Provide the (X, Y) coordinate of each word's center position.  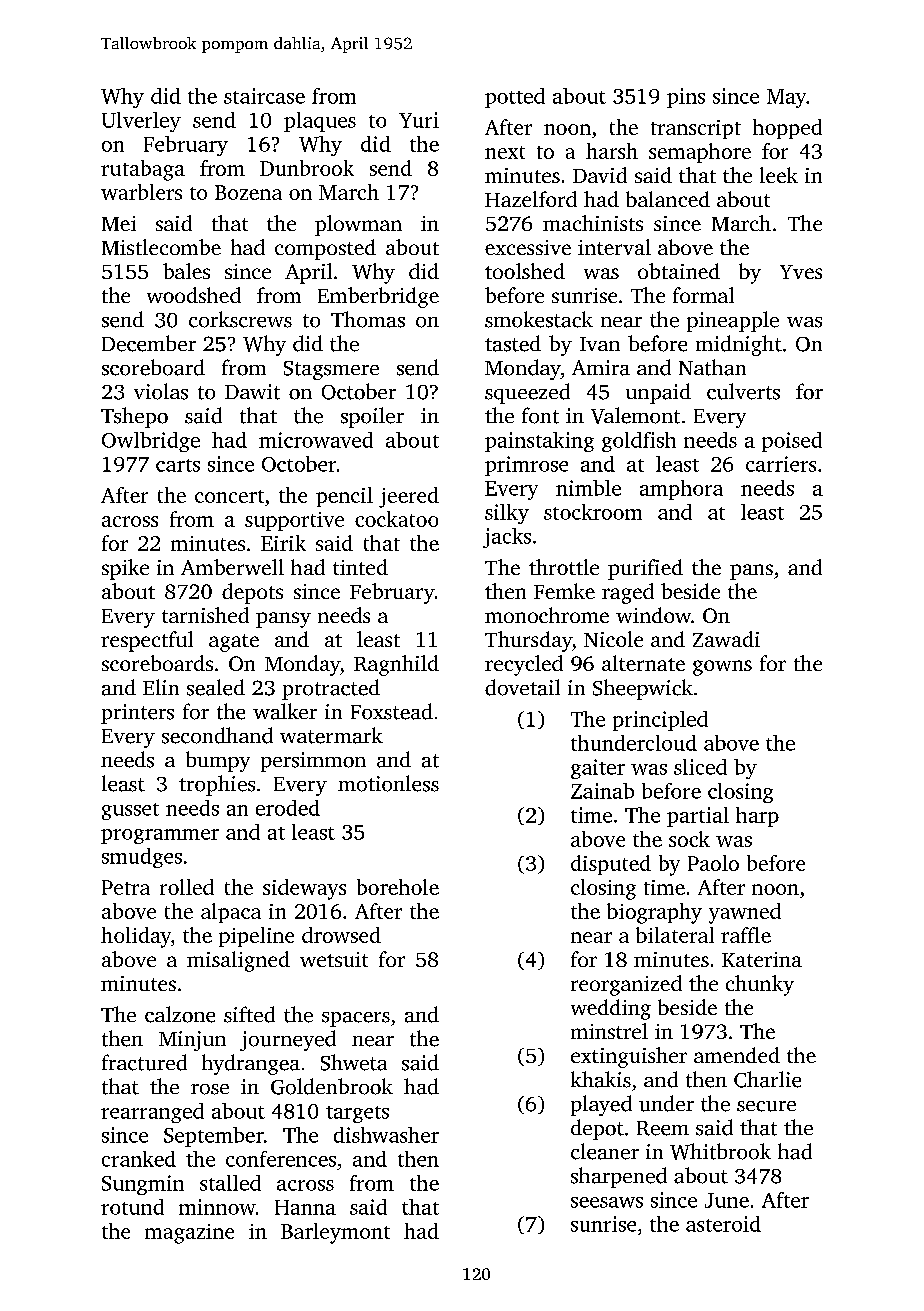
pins (686, 98)
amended (737, 1055)
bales (186, 271)
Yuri (419, 120)
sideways (304, 889)
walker (285, 711)
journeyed (288, 1040)
